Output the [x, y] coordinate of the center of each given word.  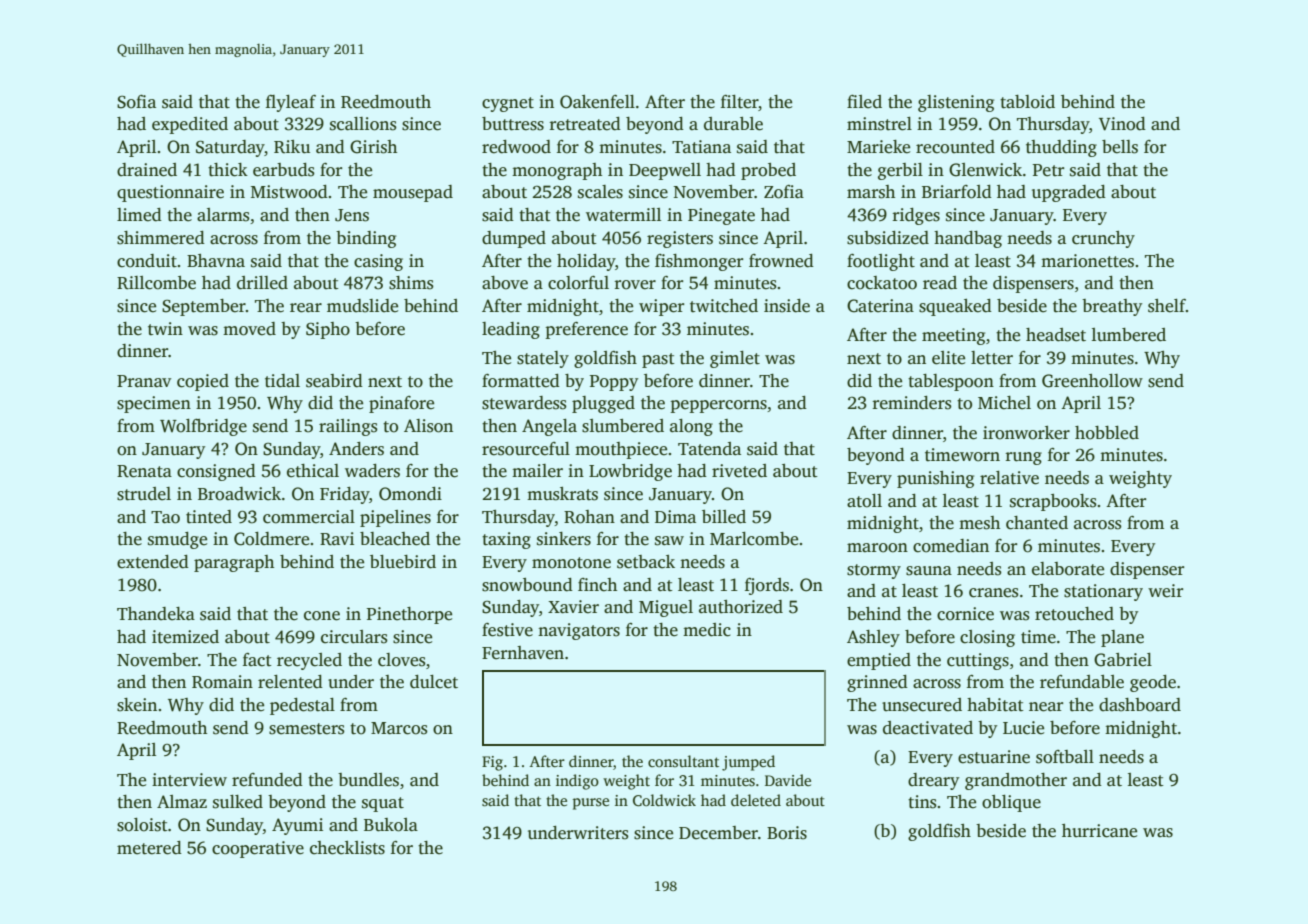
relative [1009, 478]
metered [149, 848]
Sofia [136, 102]
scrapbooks [1053, 502]
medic [707, 630]
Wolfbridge [203, 427]
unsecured [922, 705]
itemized [185, 637]
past [658, 360]
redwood [516, 147]
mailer [537, 471]
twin [165, 329]
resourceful [526, 449]
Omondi [410, 494]
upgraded [1069, 193]
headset [1056, 335]
